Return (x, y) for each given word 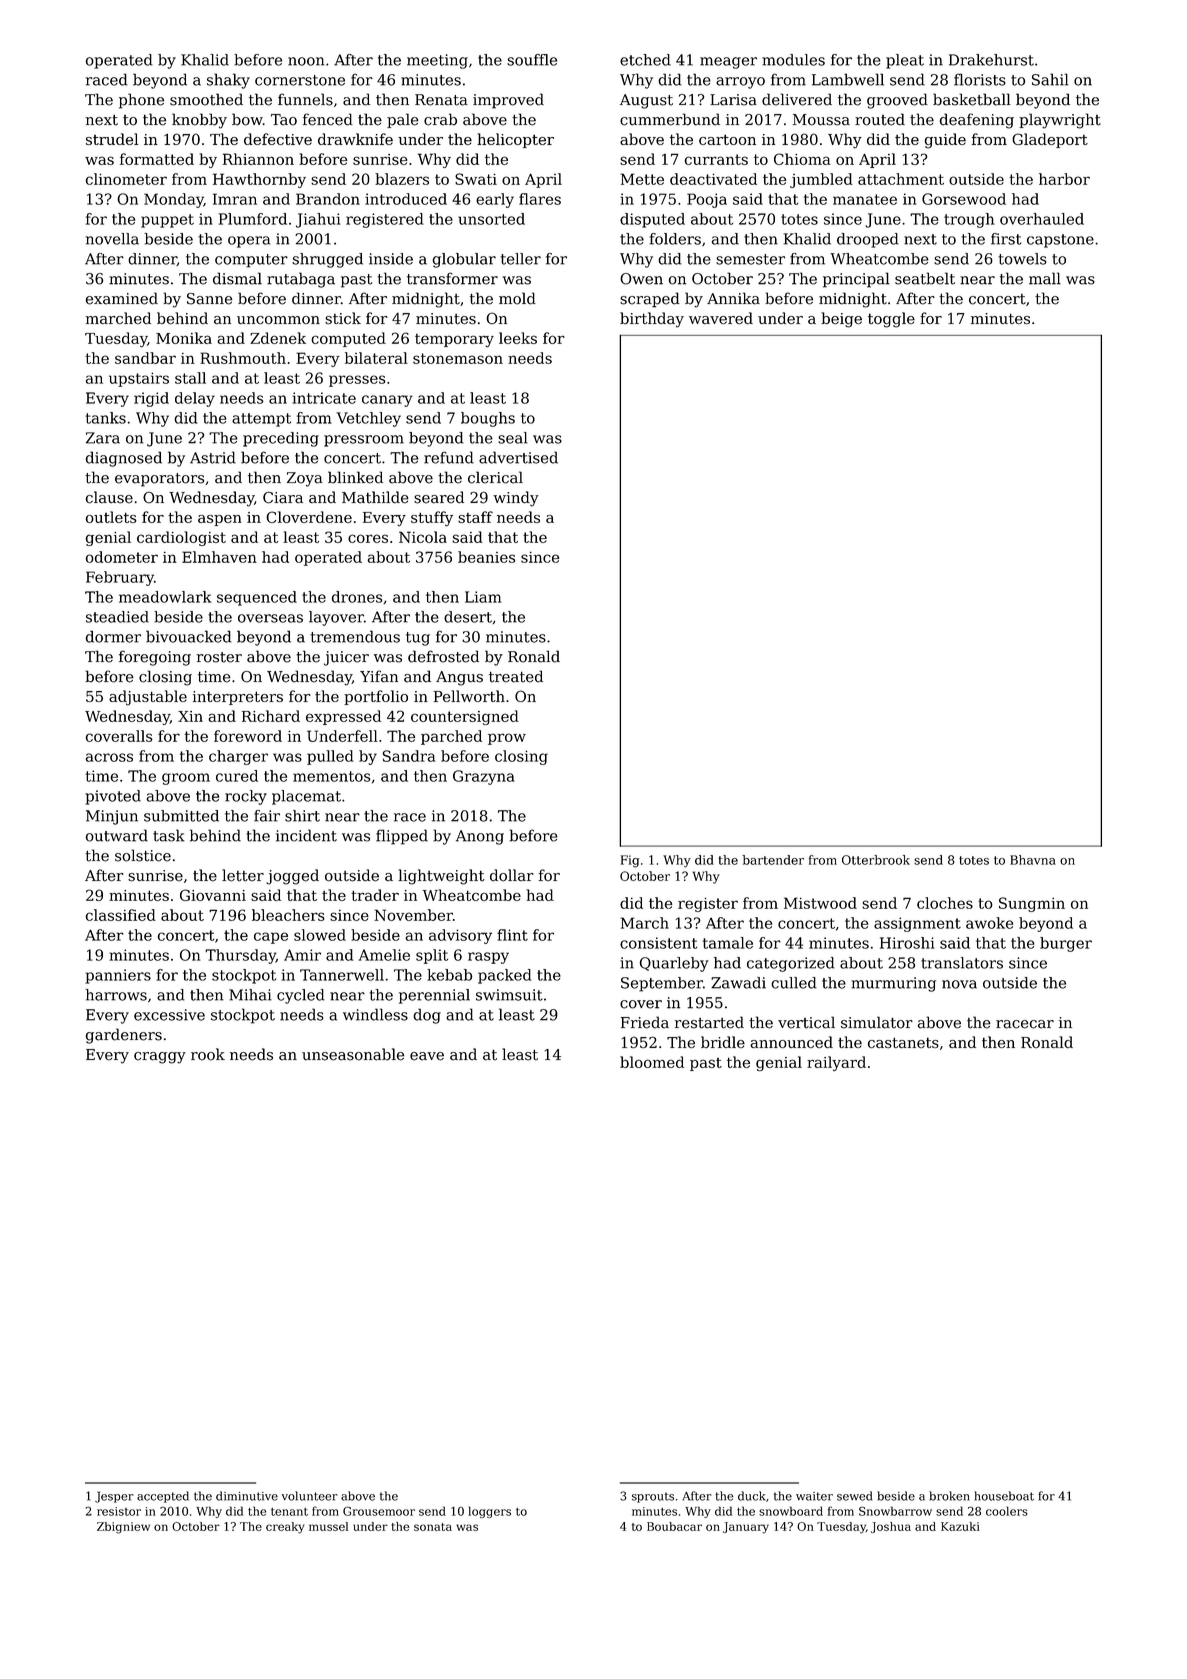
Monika (184, 338)
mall (1045, 278)
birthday (652, 320)
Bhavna (1033, 860)
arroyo (740, 83)
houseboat (1004, 1496)
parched (451, 737)
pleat (905, 61)
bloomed (652, 1062)
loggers (489, 1512)
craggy (160, 1058)
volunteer (310, 1496)
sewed (854, 1496)
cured (237, 776)
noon (306, 61)
